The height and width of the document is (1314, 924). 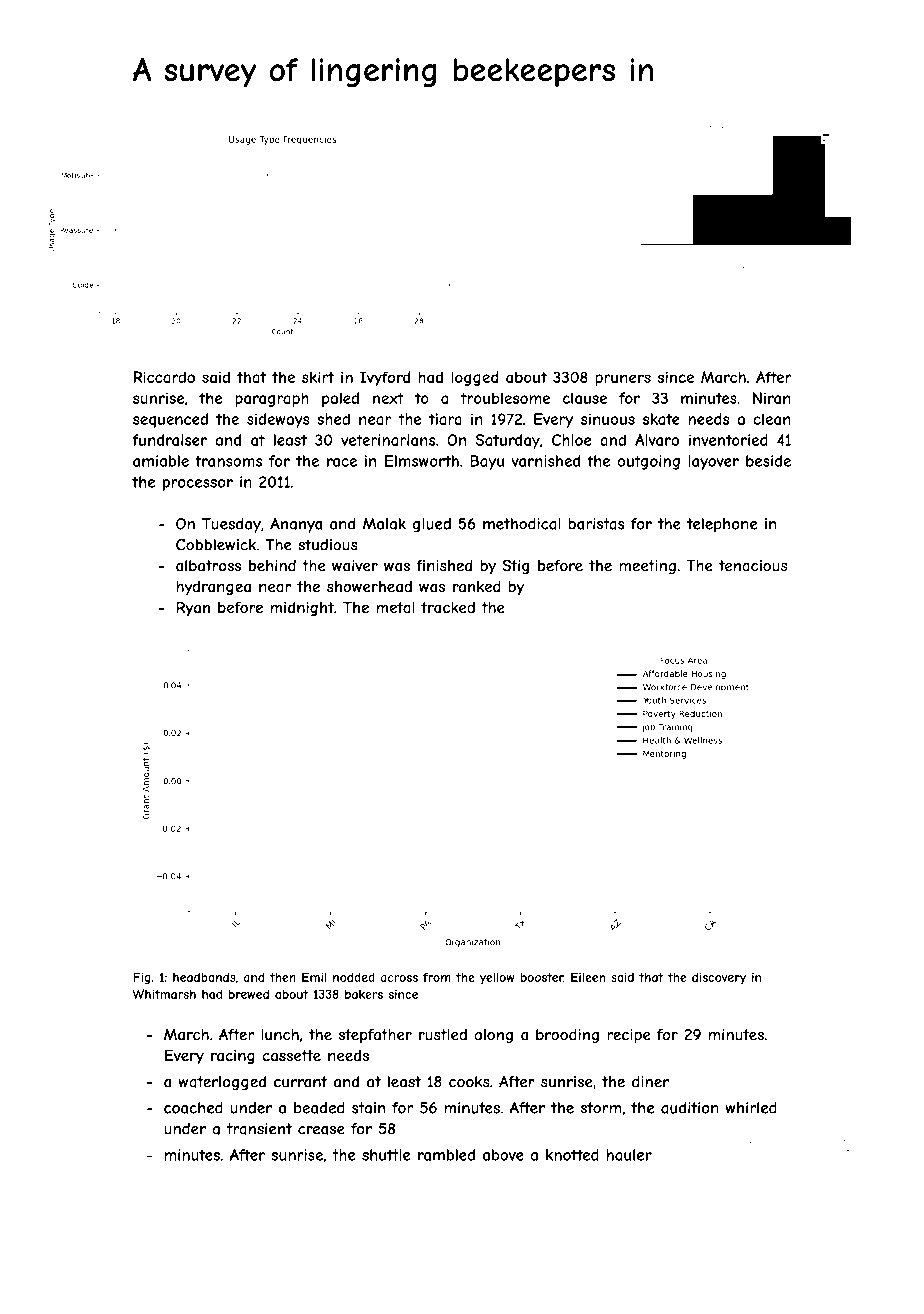 What do you see at coordinates (193, 1108) in the document?
I see `coached` at bounding box center [193, 1108].
